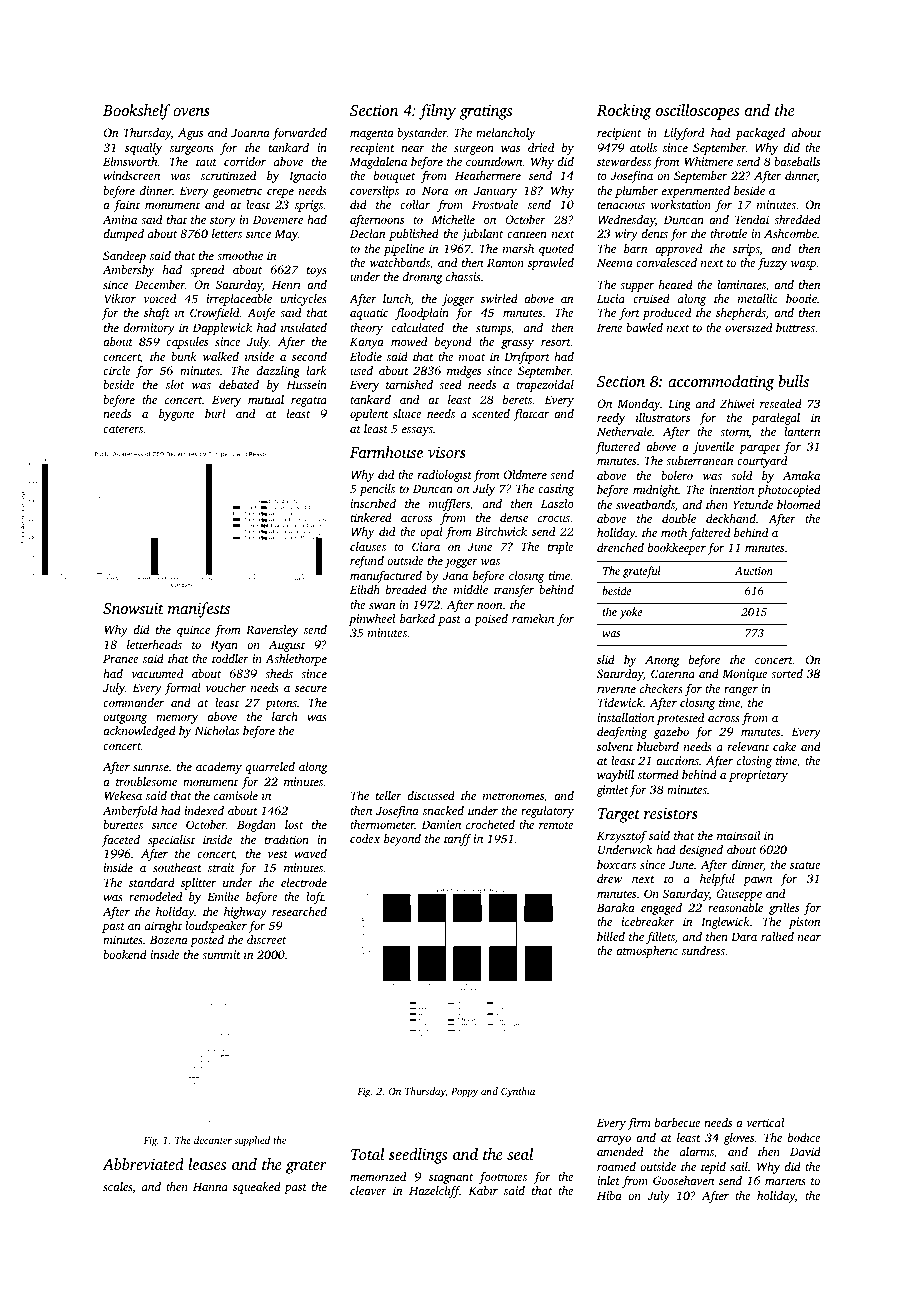  I want to click on rallied, so click(777, 936).
